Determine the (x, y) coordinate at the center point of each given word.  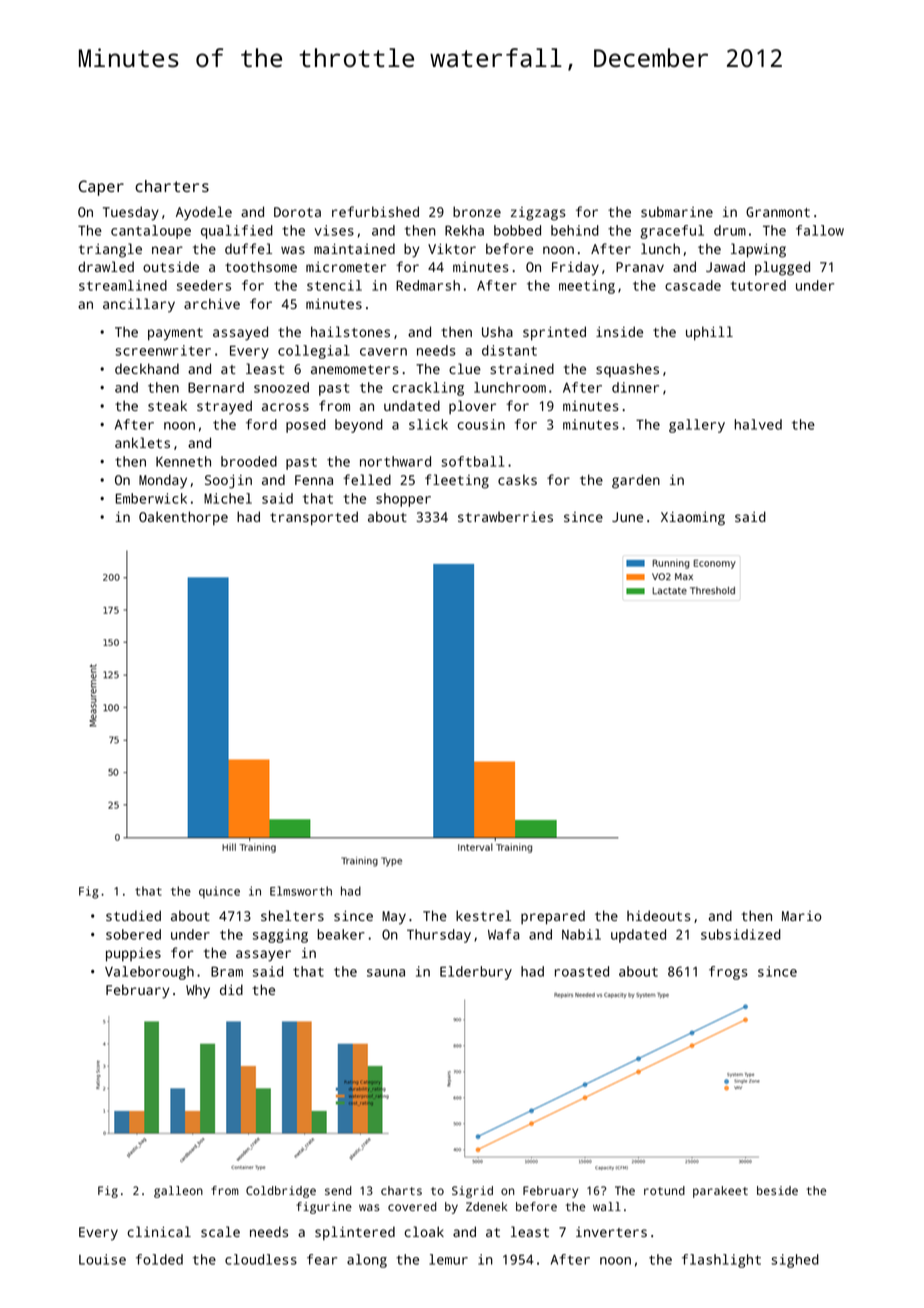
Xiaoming (693, 519)
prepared (553, 918)
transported (314, 518)
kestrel (483, 915)
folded (159, 1259)
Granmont (778, 212)
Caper (101, 188)
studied (133, 915)
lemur (448, 1259)
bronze (477, 211)
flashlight (721, 1261)
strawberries (505, 517)
